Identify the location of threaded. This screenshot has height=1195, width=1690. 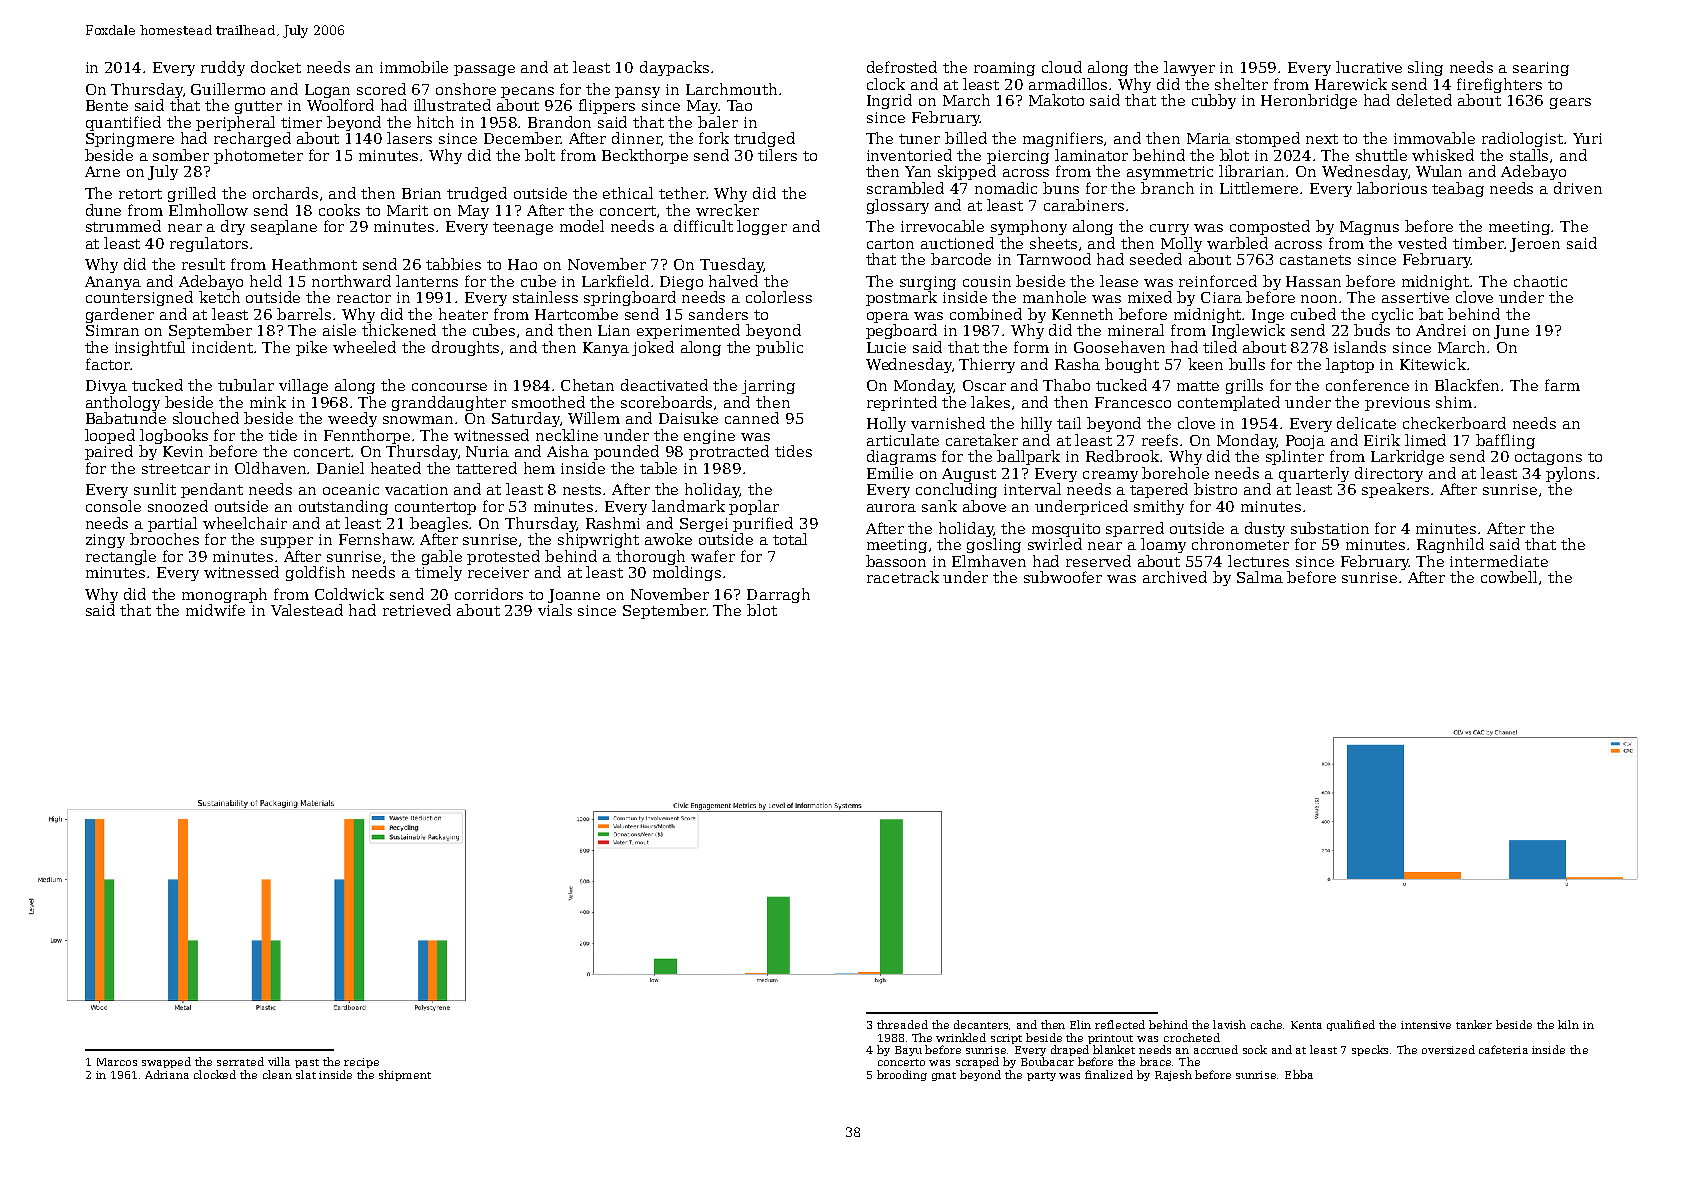
(902, 1024).
